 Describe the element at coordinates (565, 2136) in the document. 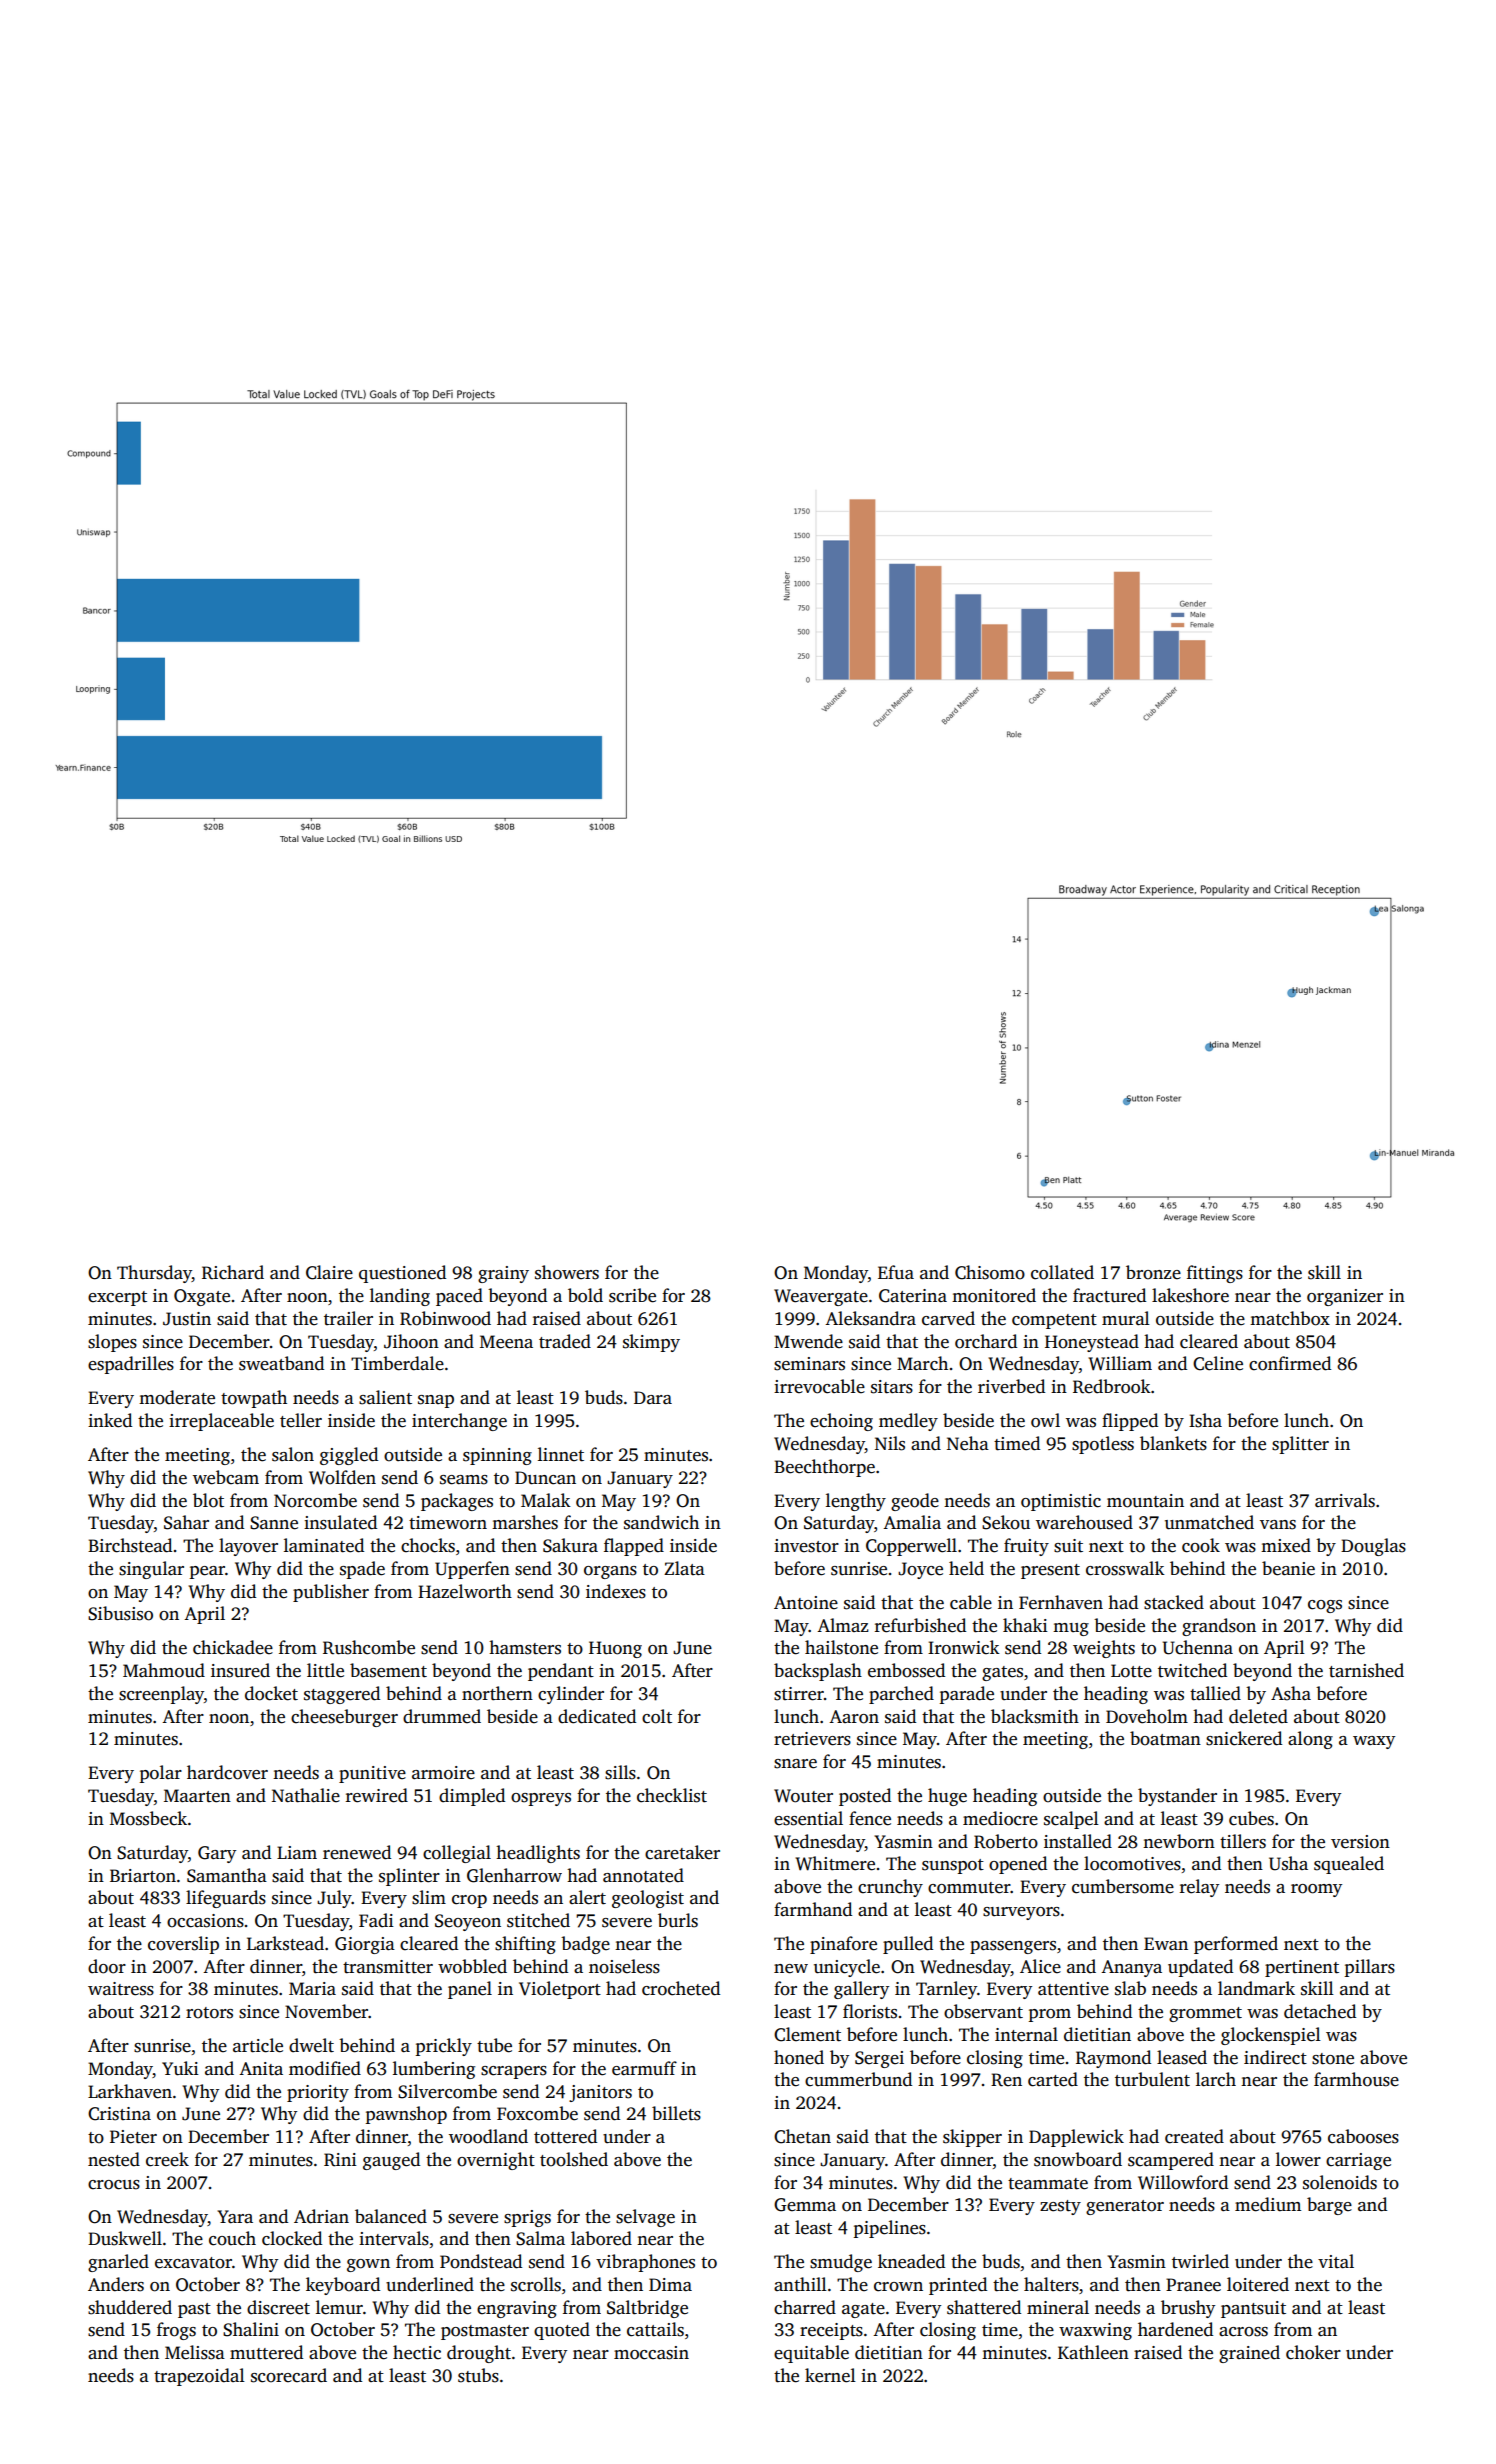

I see `tottered` at that location.
